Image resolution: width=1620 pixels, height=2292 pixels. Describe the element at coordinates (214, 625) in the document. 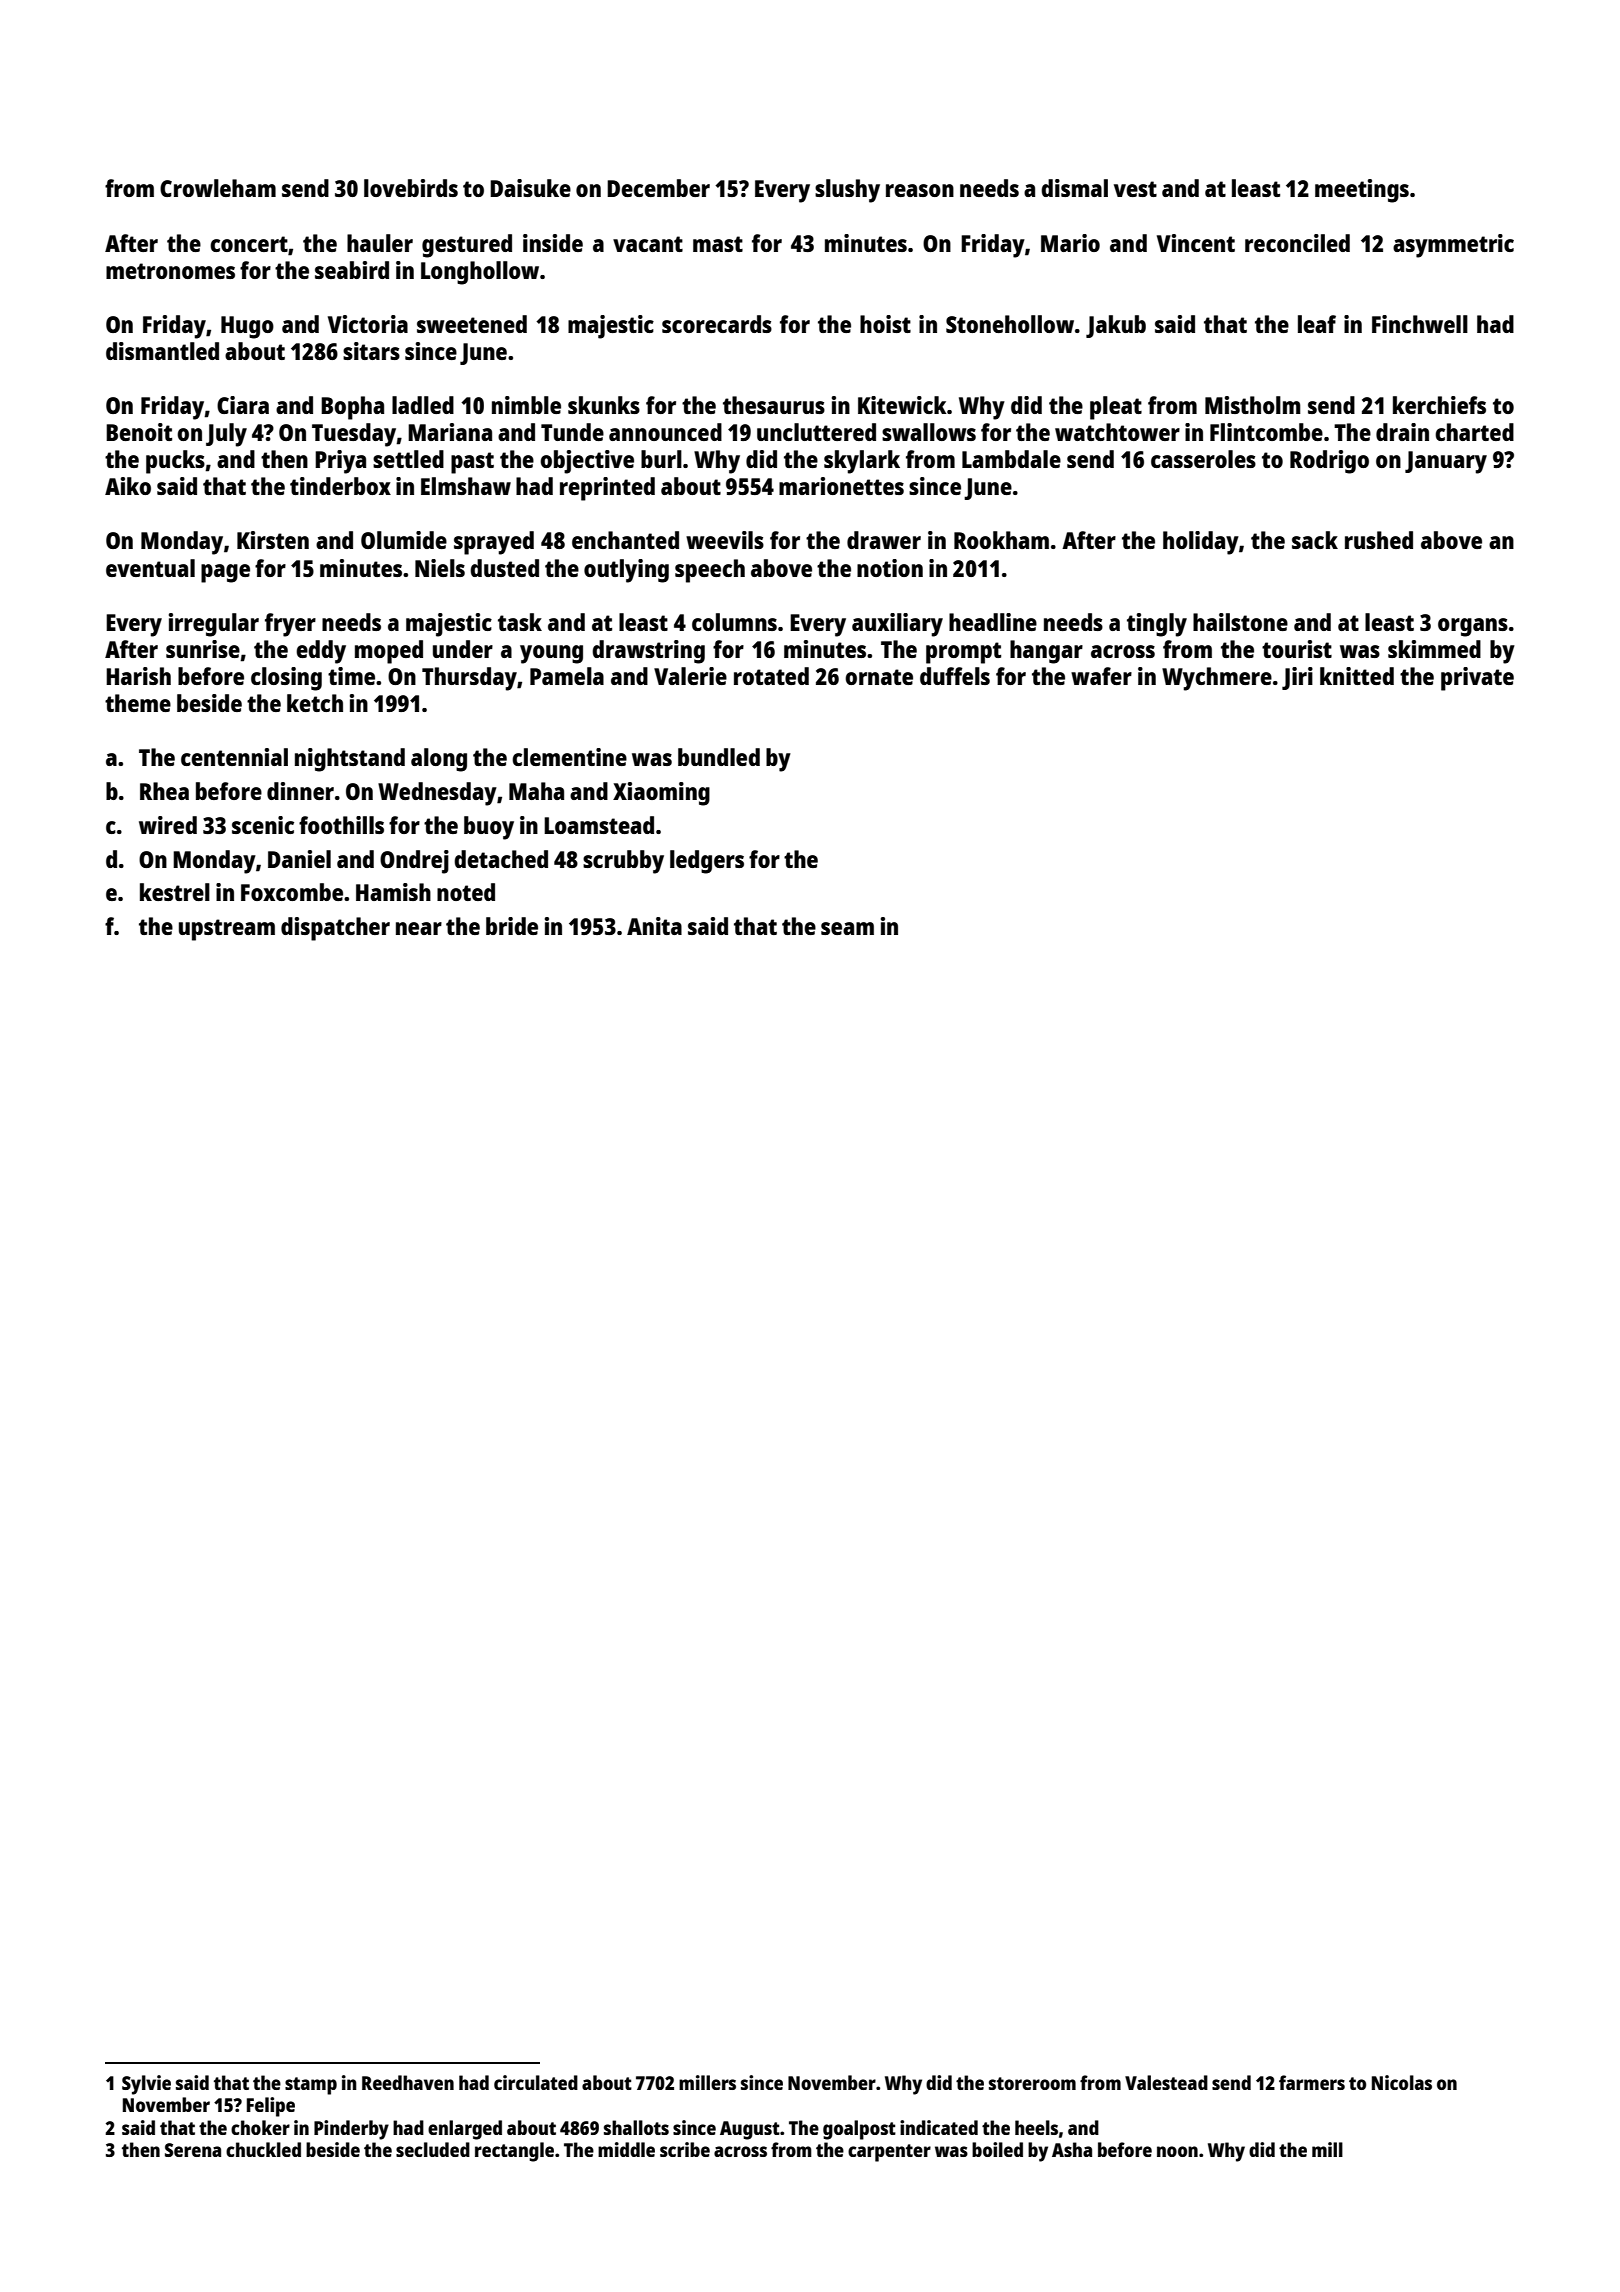

I see `irregular` at that location.
